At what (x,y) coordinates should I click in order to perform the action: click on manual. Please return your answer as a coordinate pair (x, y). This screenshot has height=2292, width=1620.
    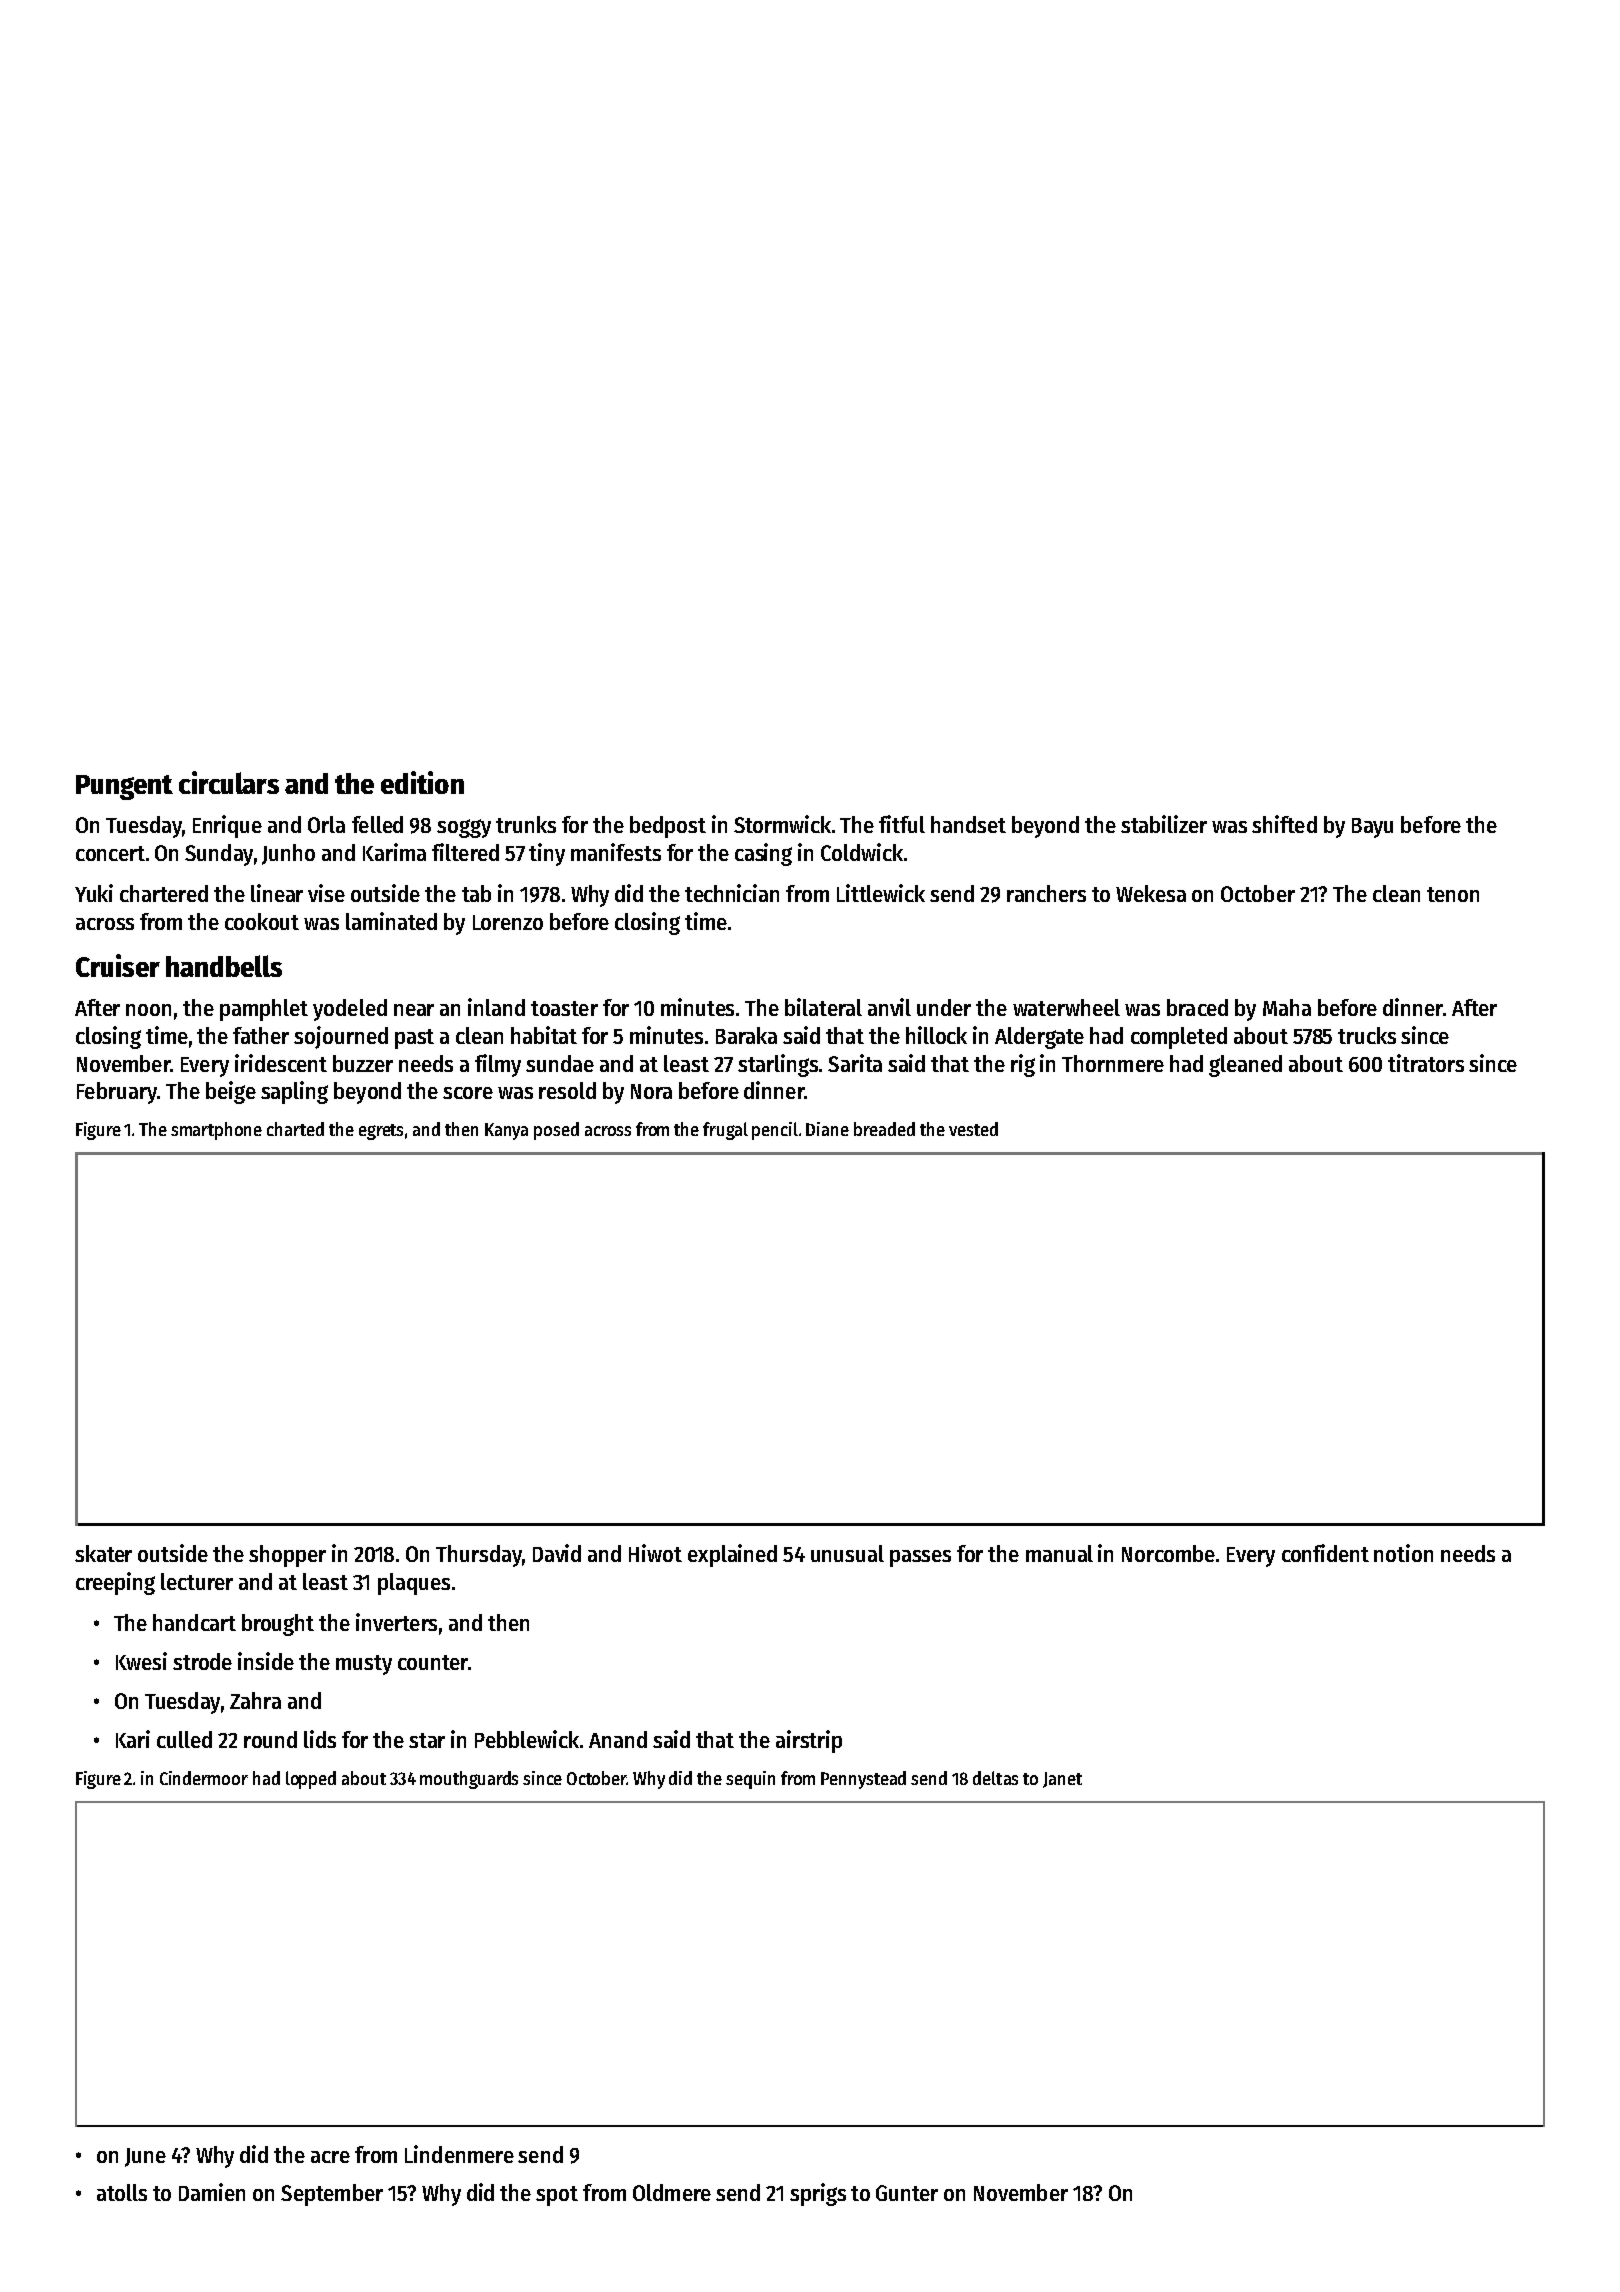
    Looking at the image, I should click on (1059, 1553).
